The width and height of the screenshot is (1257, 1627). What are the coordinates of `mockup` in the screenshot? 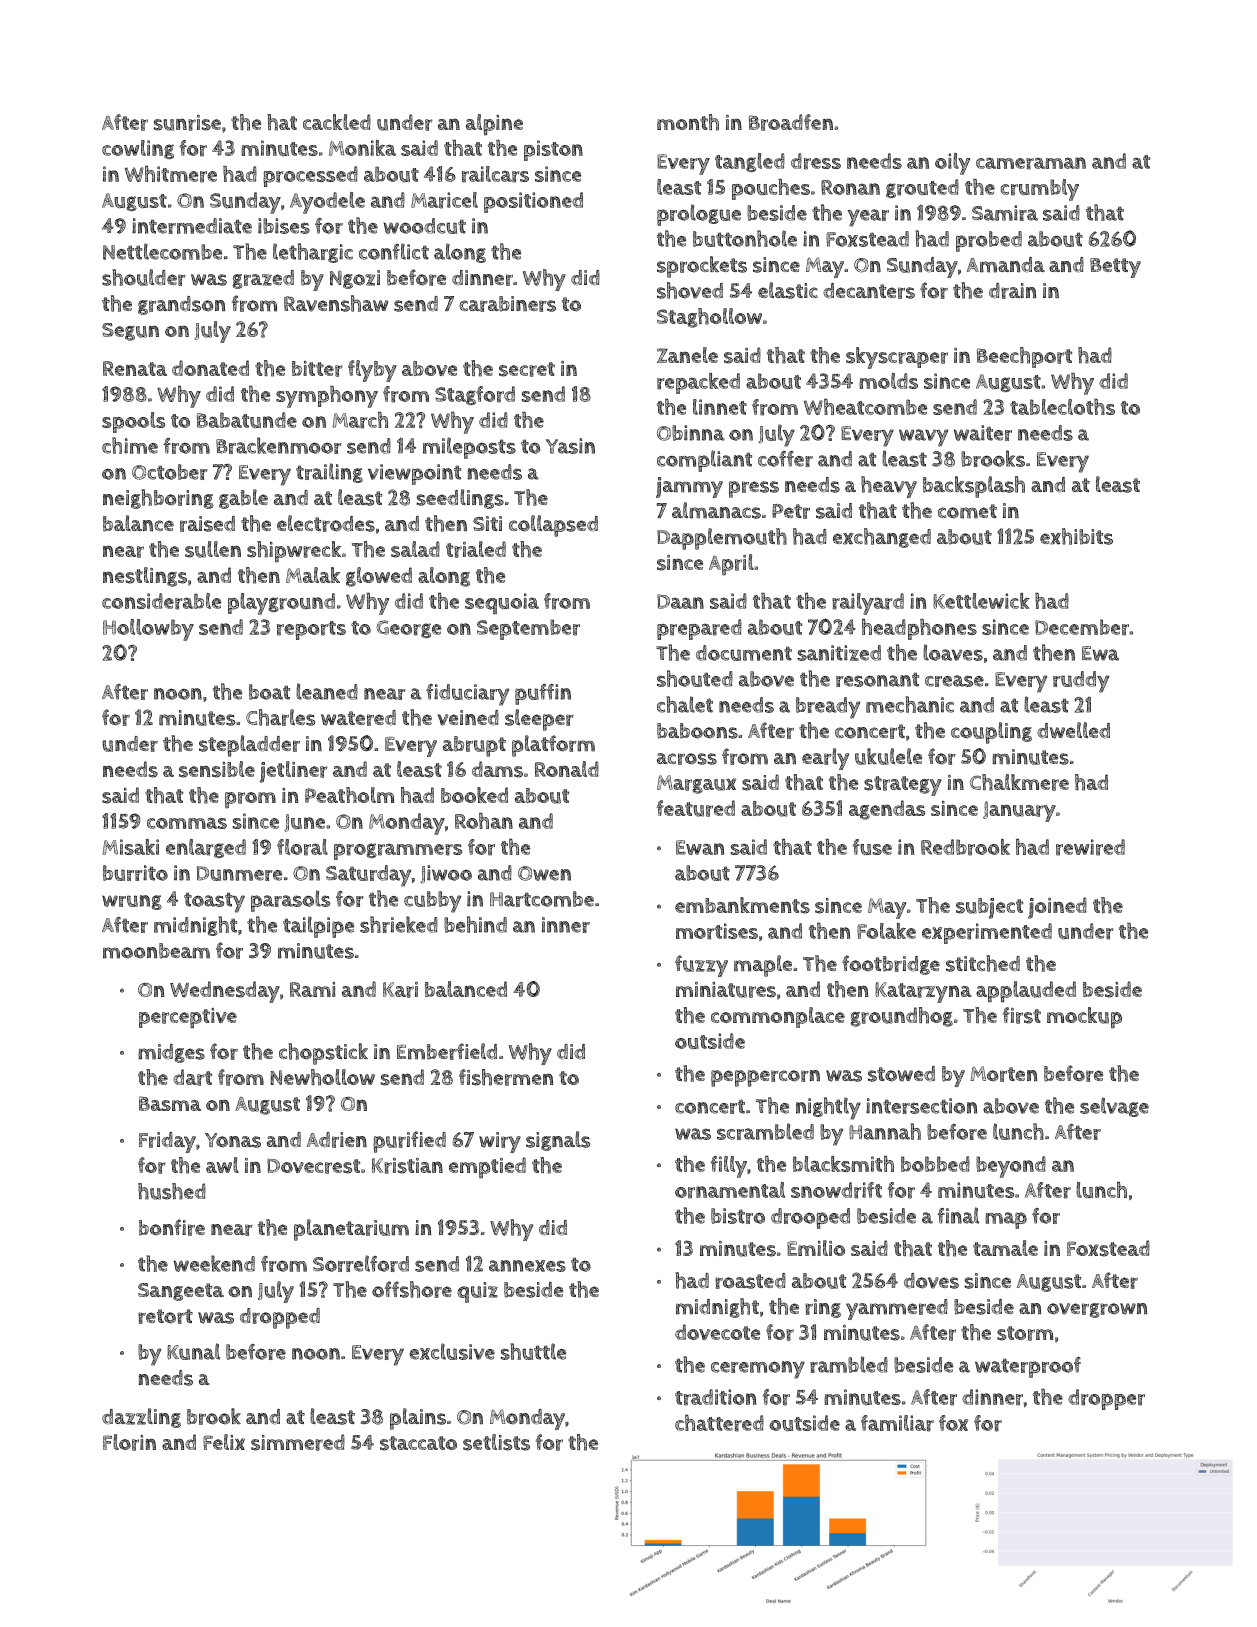 It's located at (1084, 1018).
